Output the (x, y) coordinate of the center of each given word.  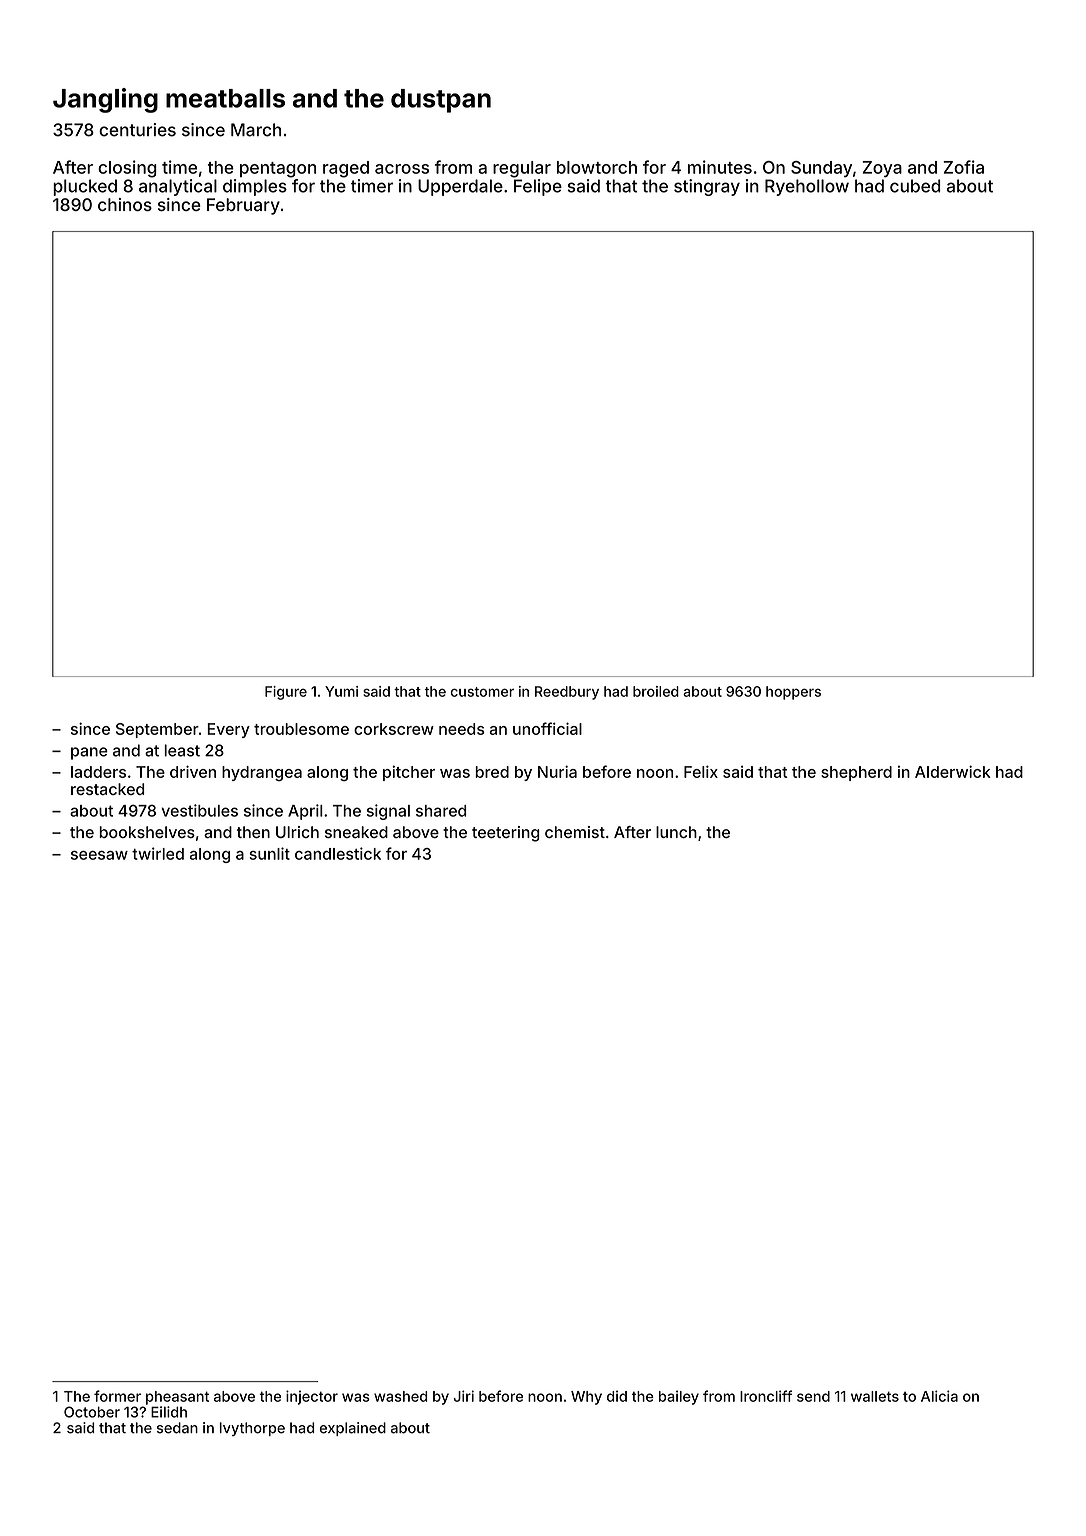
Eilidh (169, 1412)
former (117, 1396)
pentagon (278, 170)
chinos (125, 204)
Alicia (939, 1396)
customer (482, 692)
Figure (286, 693)
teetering (506, 834)
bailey (679, 1397)
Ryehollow (807, 187)
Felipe (538, 187)
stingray (707, 187)
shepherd (856, 773)
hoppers (793, 693)
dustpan (441, 101)
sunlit (269, 853)
